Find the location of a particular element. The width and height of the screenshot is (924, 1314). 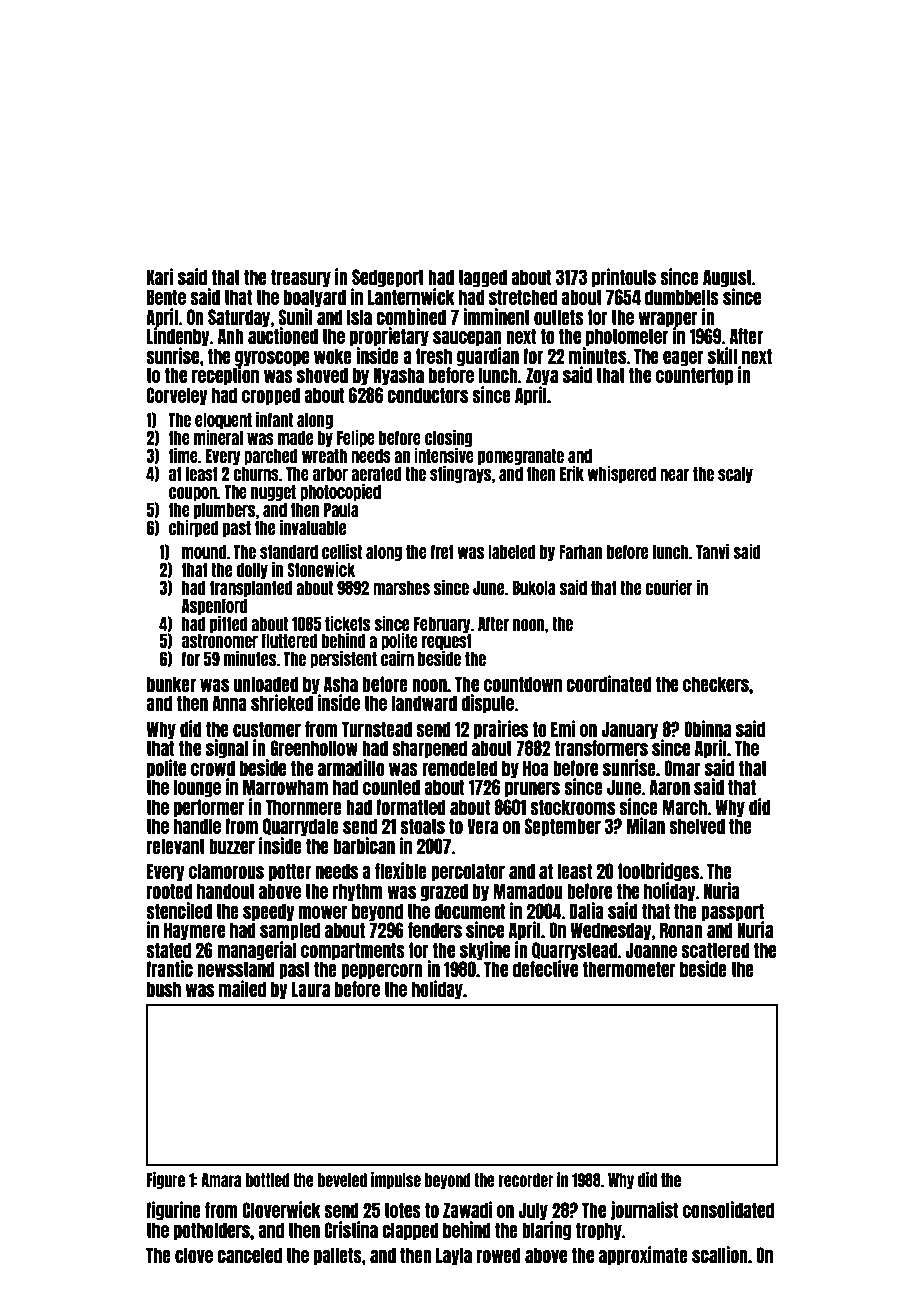

scallion is located at coordinates (720, 1254).
